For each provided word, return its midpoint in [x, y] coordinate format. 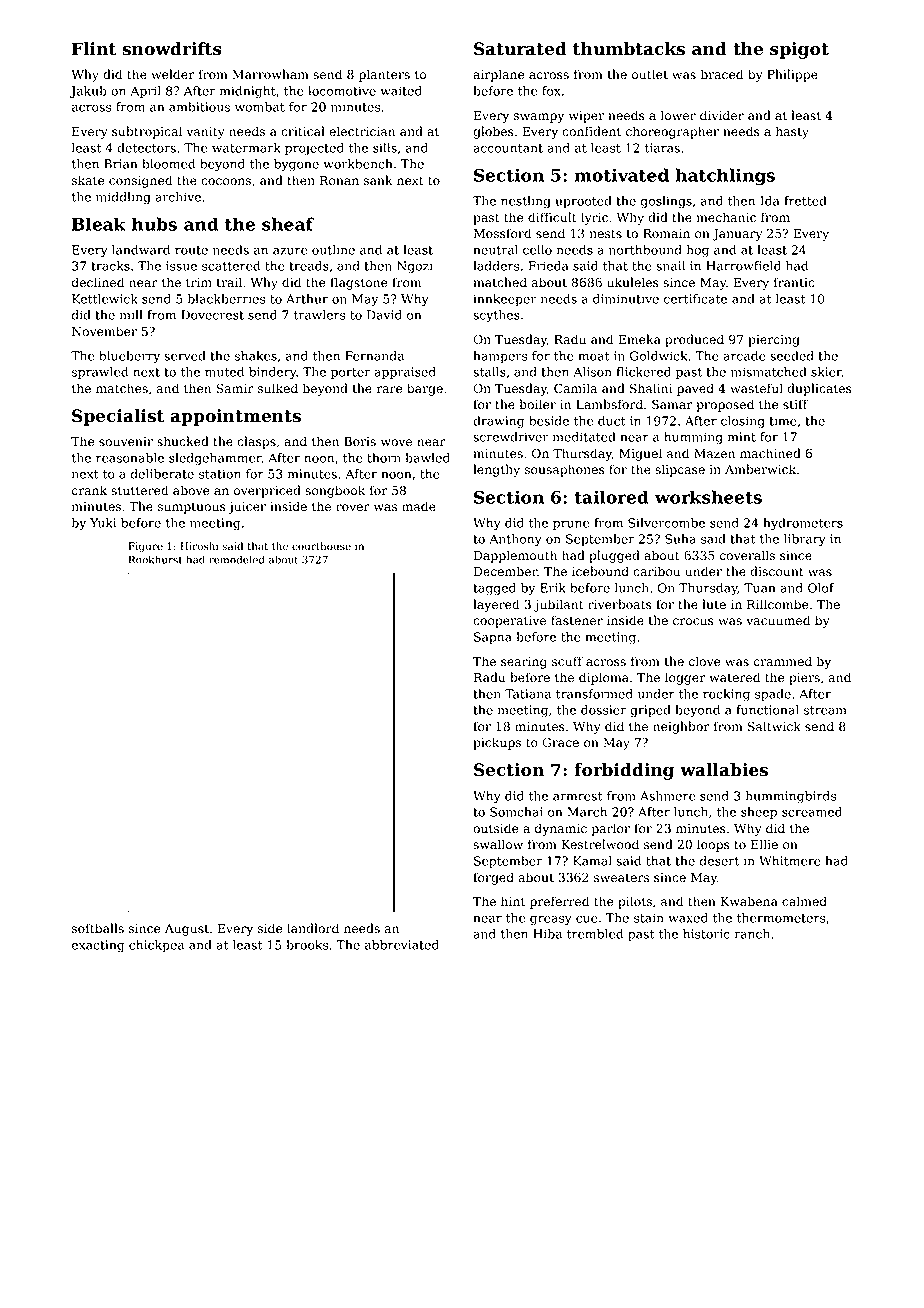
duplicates [819, 389]
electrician [362, 131]
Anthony [515, 540]
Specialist [118, 417]
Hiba [547, 934]
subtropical [147, 132]
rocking [726, 695]
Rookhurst [156, 559]
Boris [360, 442]
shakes [256, 356]
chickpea [156, 946]
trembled [595, 934]
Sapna [493, 638]
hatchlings [725, 177]
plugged [614, 556]
